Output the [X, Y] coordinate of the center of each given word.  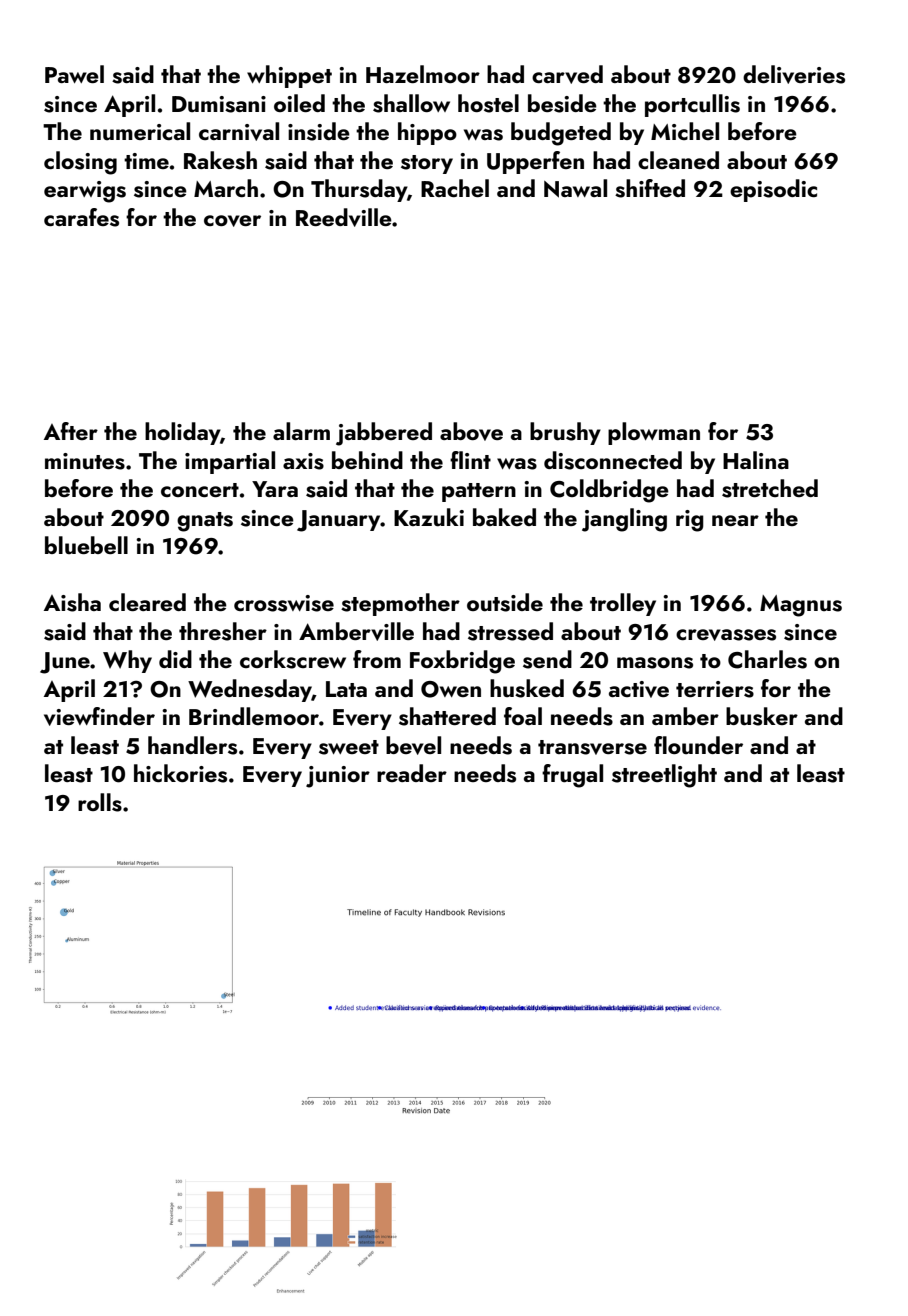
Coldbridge [609, 491]
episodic [773, 190]
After [71, 431]
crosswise [284, 603]
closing [80, 163]
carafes [81, 217]
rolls [100, 802]
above [471, 431]
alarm [301, 431]
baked [504, 517]
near [735, 520]
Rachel [455, 188]
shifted [650, 188]
